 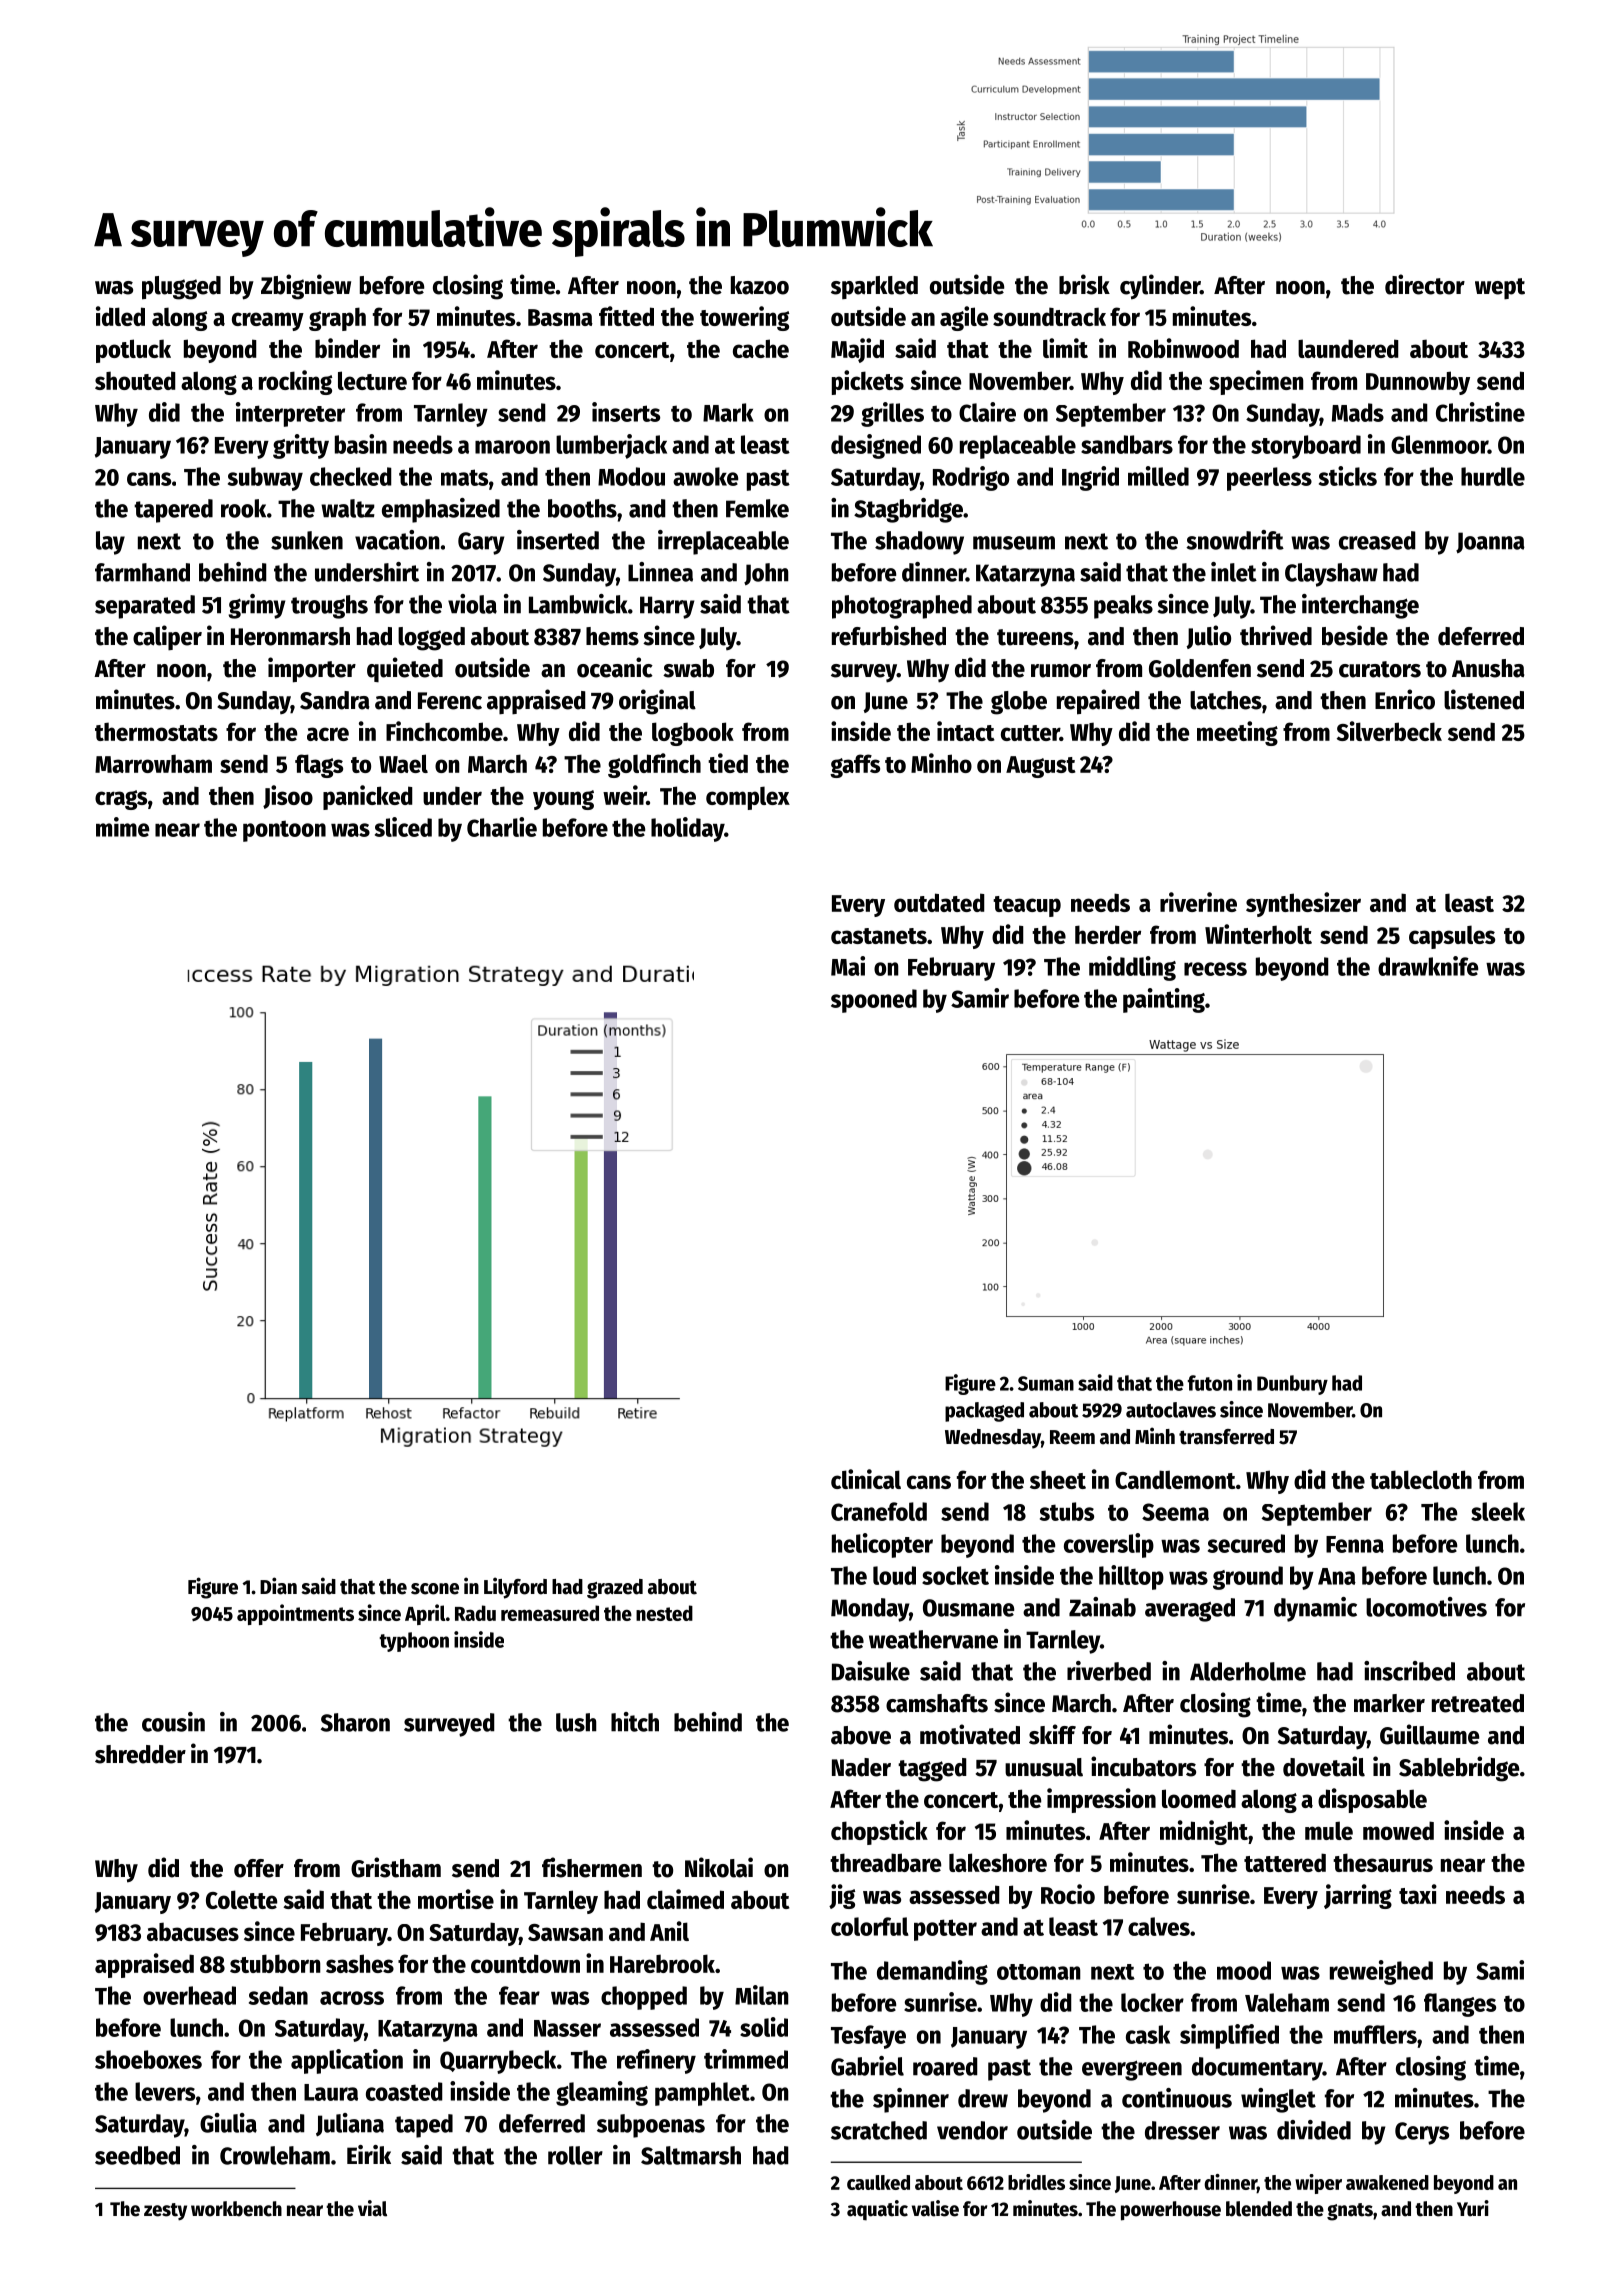 I want to click on scone, so click(x=435, y=1589).
